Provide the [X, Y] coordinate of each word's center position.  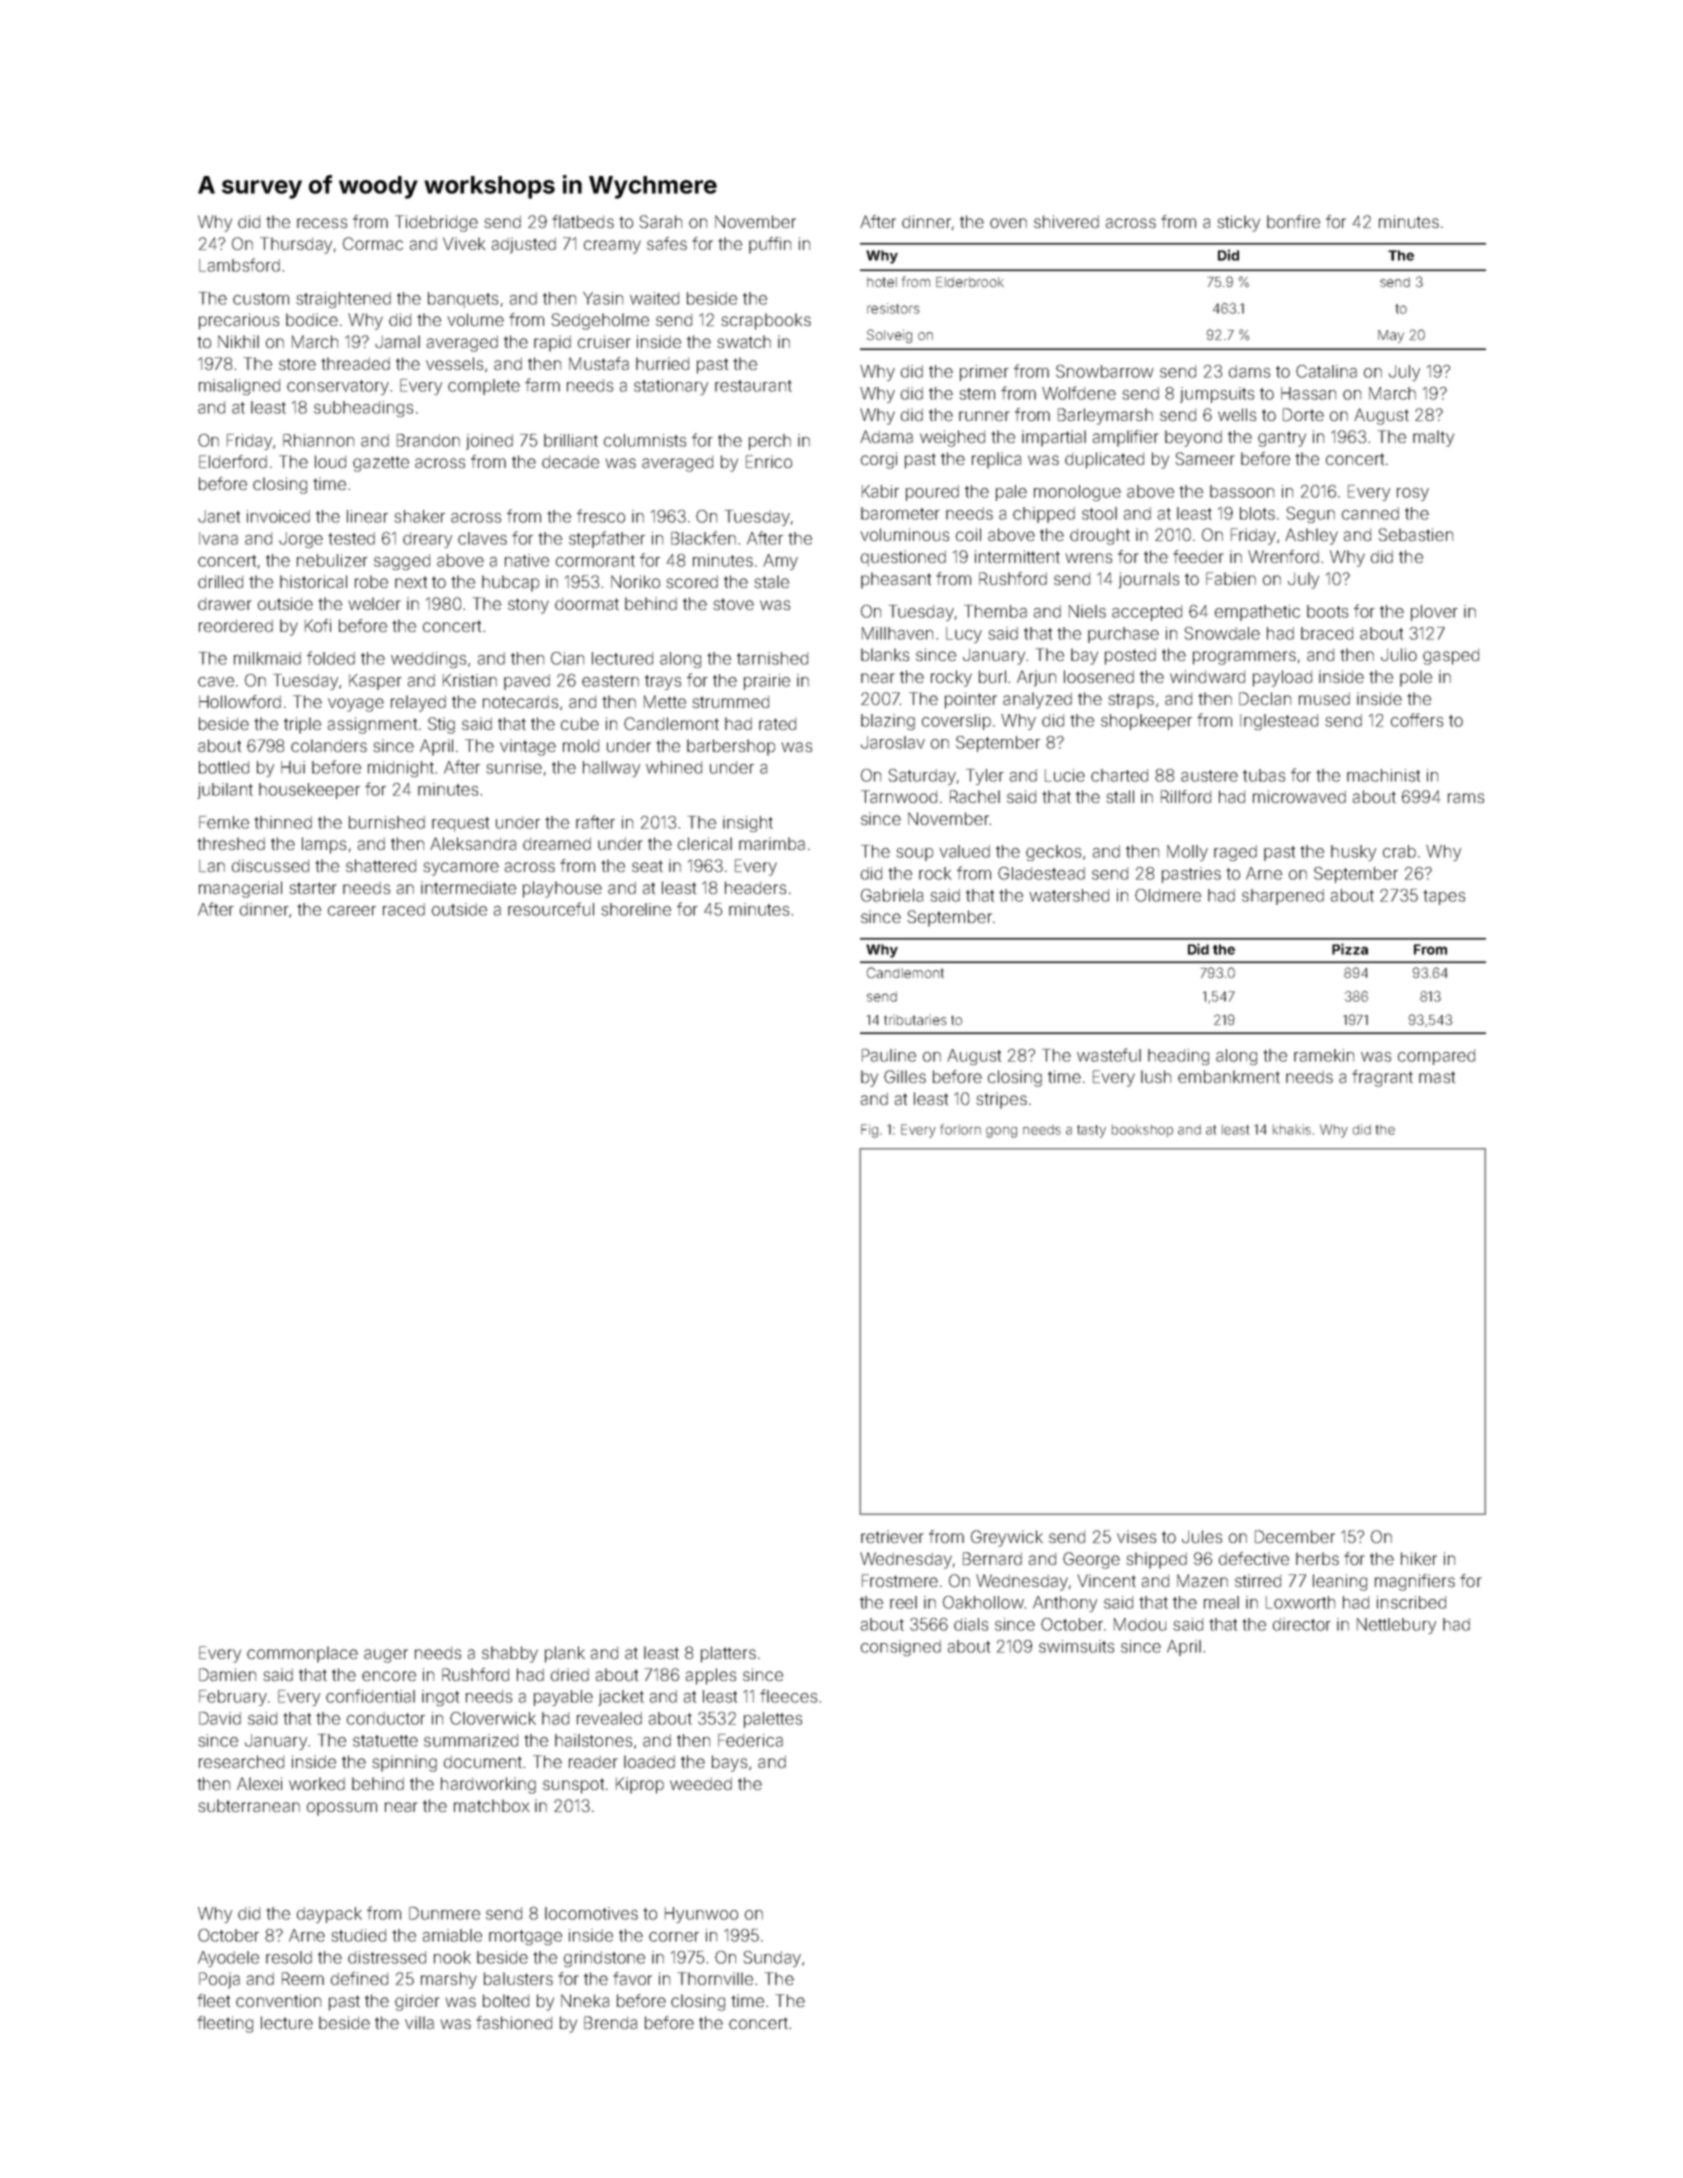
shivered [1066, 221]
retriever [892, 1536]
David [220, 1718]
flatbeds [583, 221]
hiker [1419, 1558]
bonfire [1293, 221]
